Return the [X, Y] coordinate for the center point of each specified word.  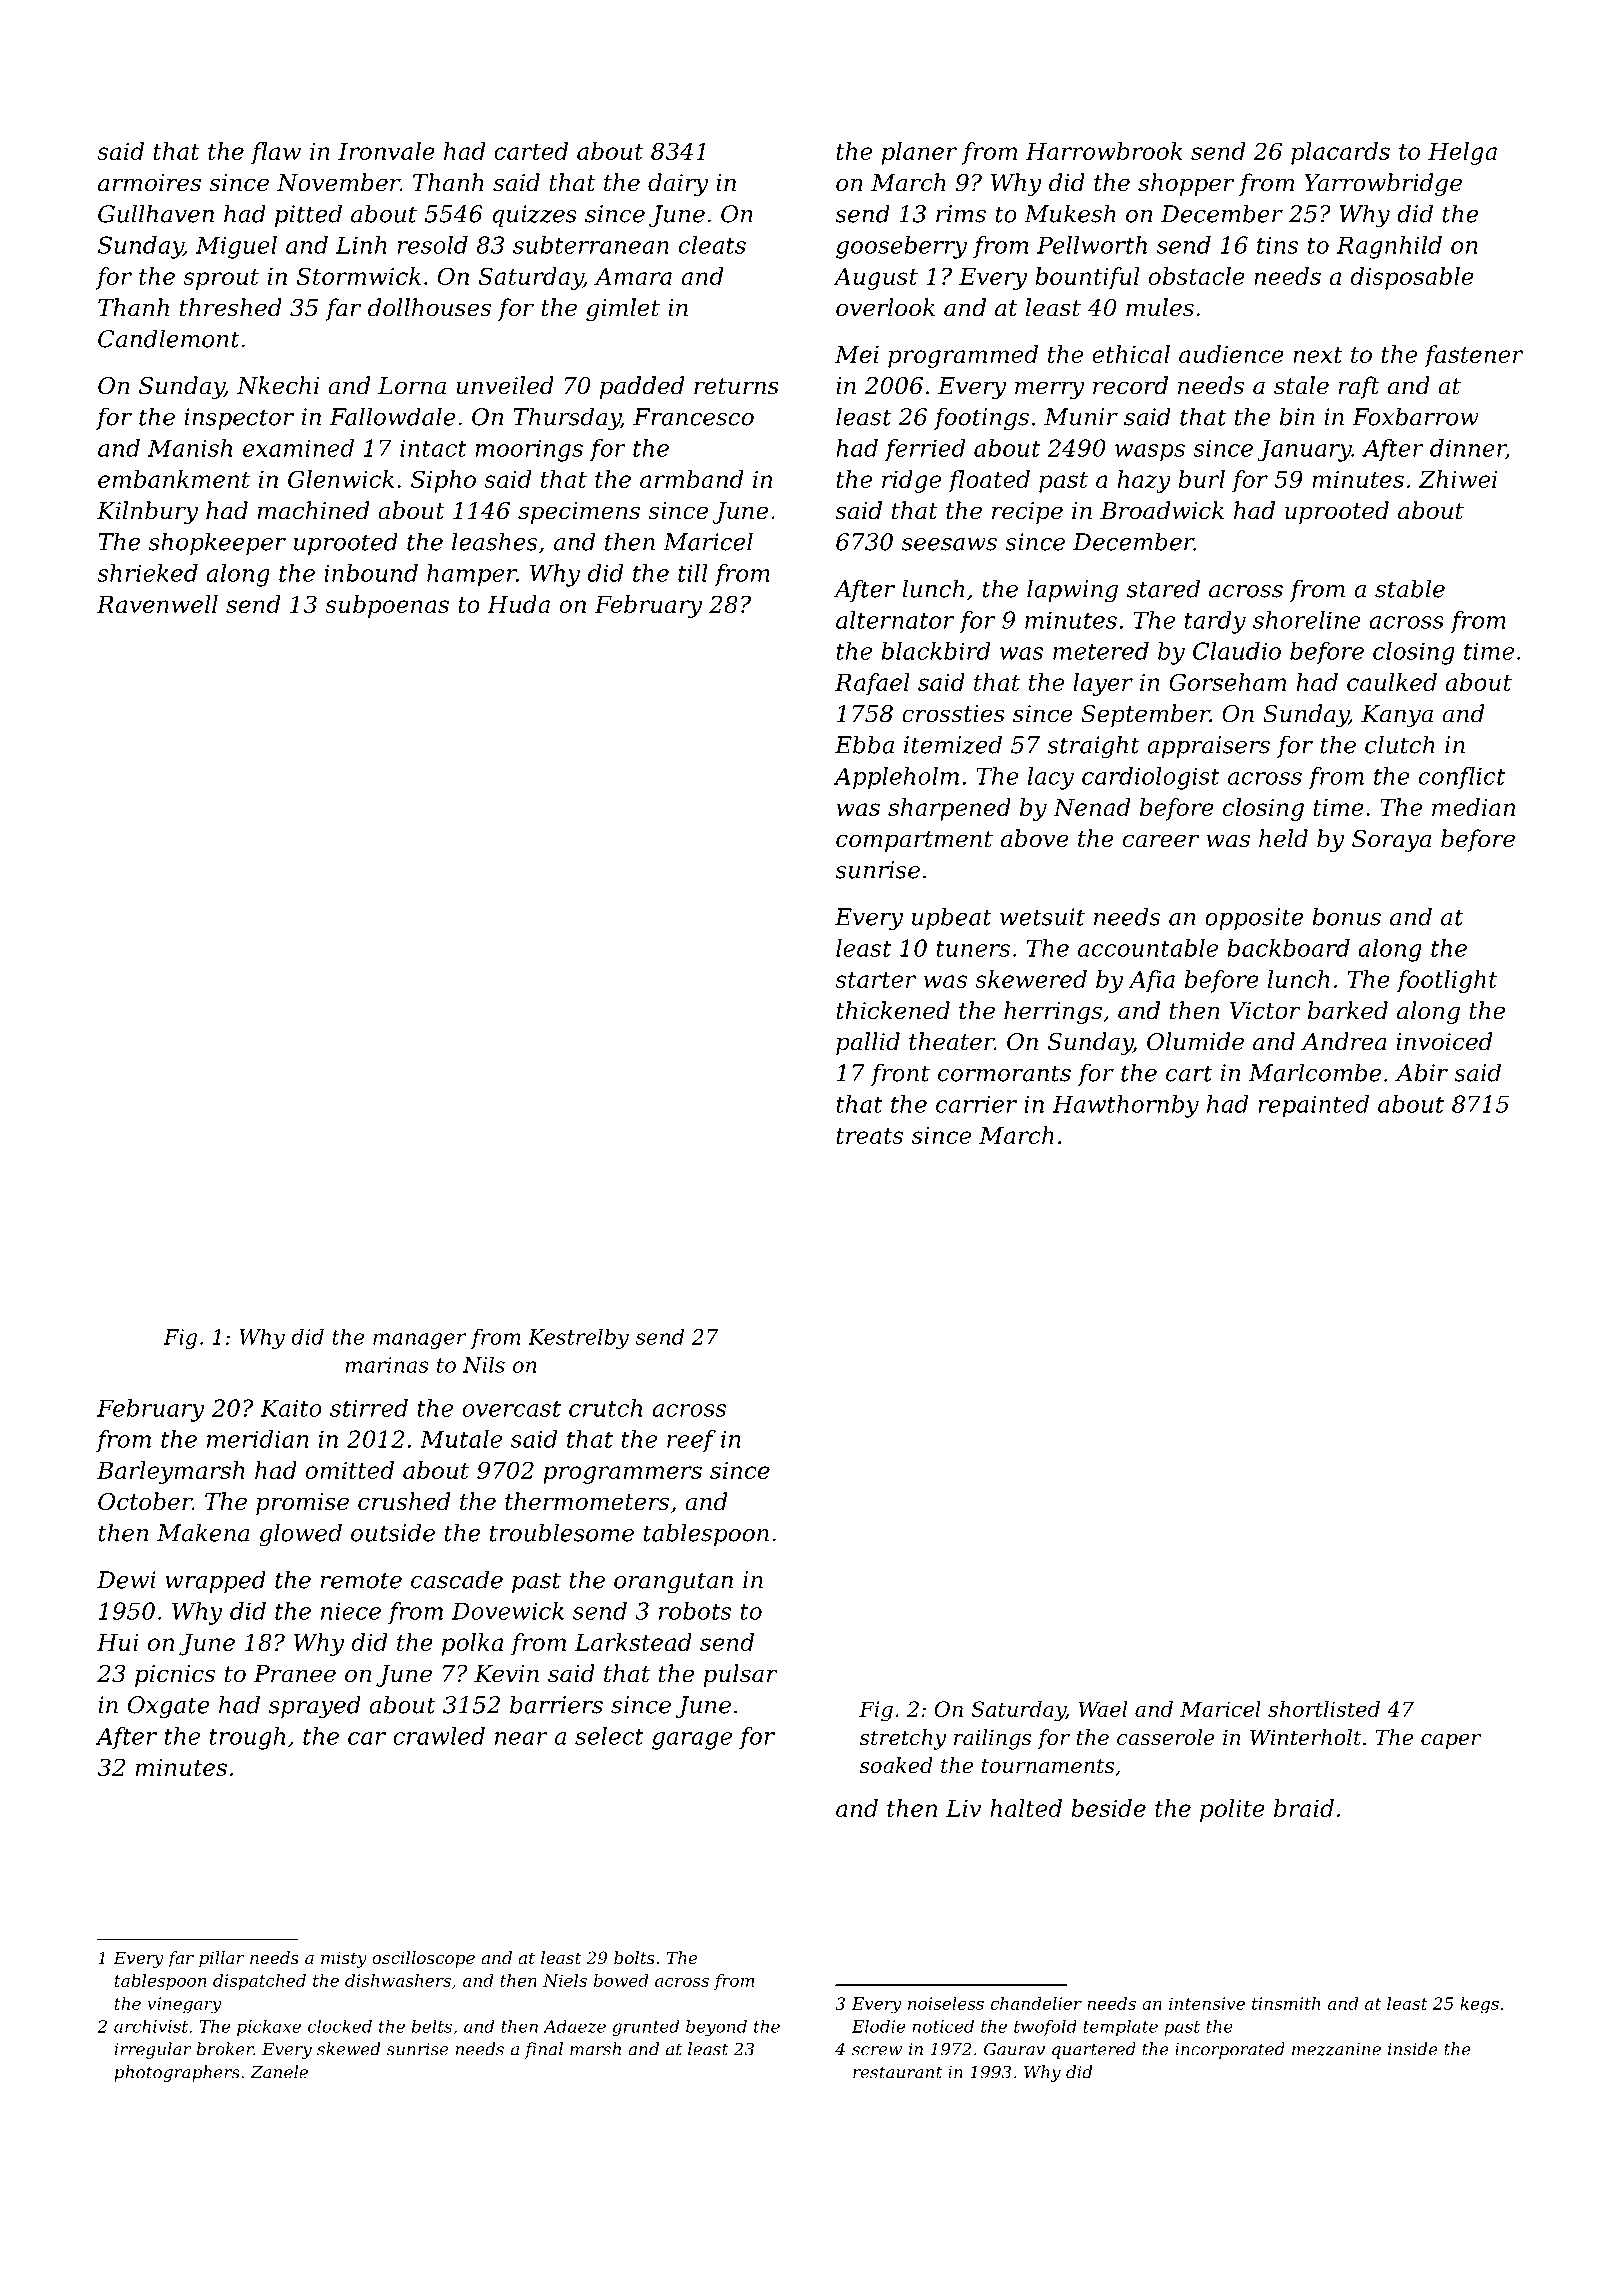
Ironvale [386, 151]
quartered [1094, 2050]
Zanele [279, 2072]
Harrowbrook [1104, 151]
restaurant [897, 2072]
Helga [1462, 153]
